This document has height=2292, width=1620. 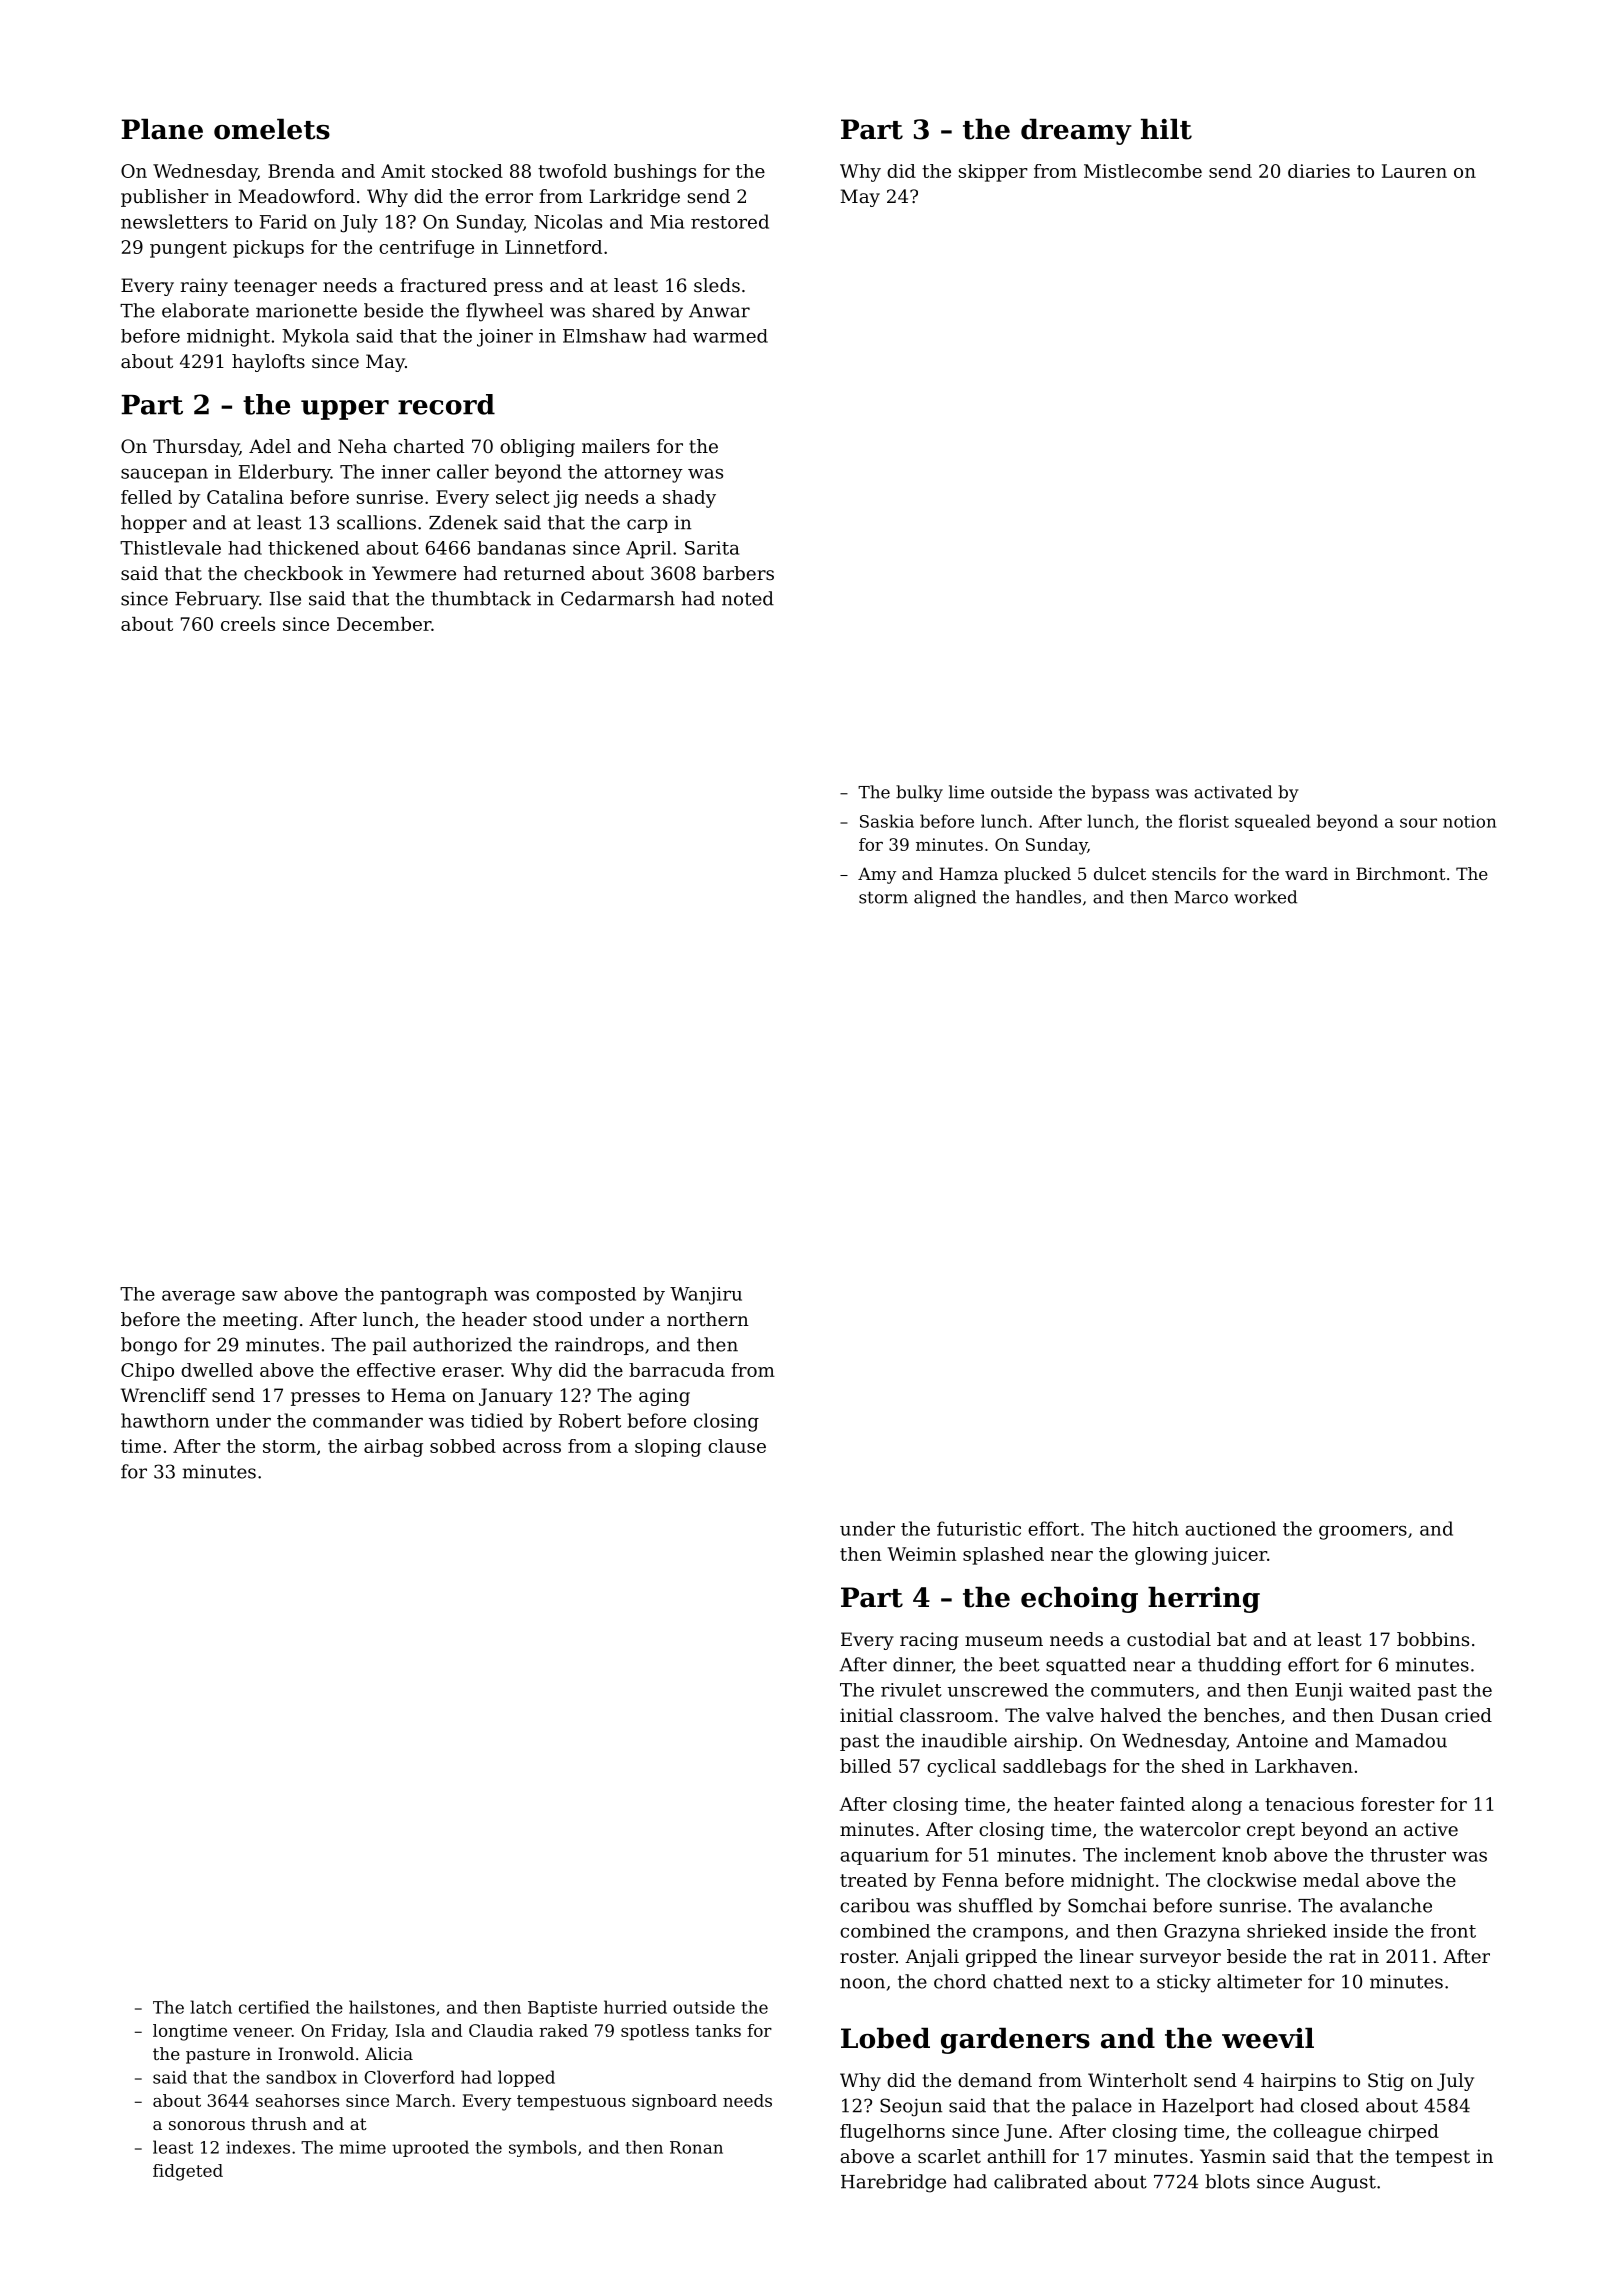 What do you see at coordinates (409, 2077) in the document?
I see `Cloverford` at bounding box center [409, 2077].
